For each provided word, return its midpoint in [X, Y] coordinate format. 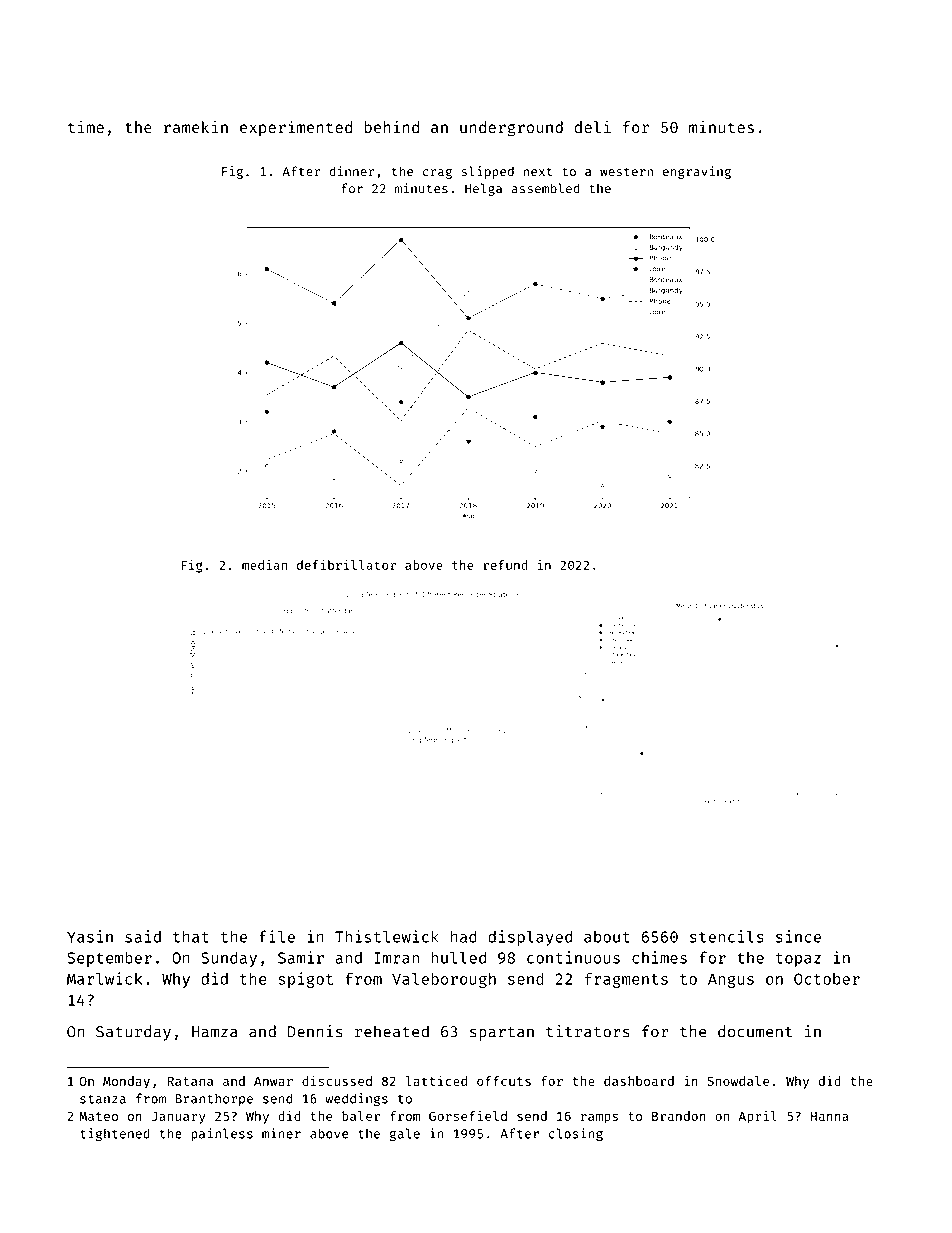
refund [505, 565]
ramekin [196, 127]
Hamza [215, 1032]
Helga [483, 189]
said [143, 936]
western [626, 172]
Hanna [830, 1116]
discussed [337, 1080]
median [264, 565]
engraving [697, 172]
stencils [727, 936]
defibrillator [346, 565]
